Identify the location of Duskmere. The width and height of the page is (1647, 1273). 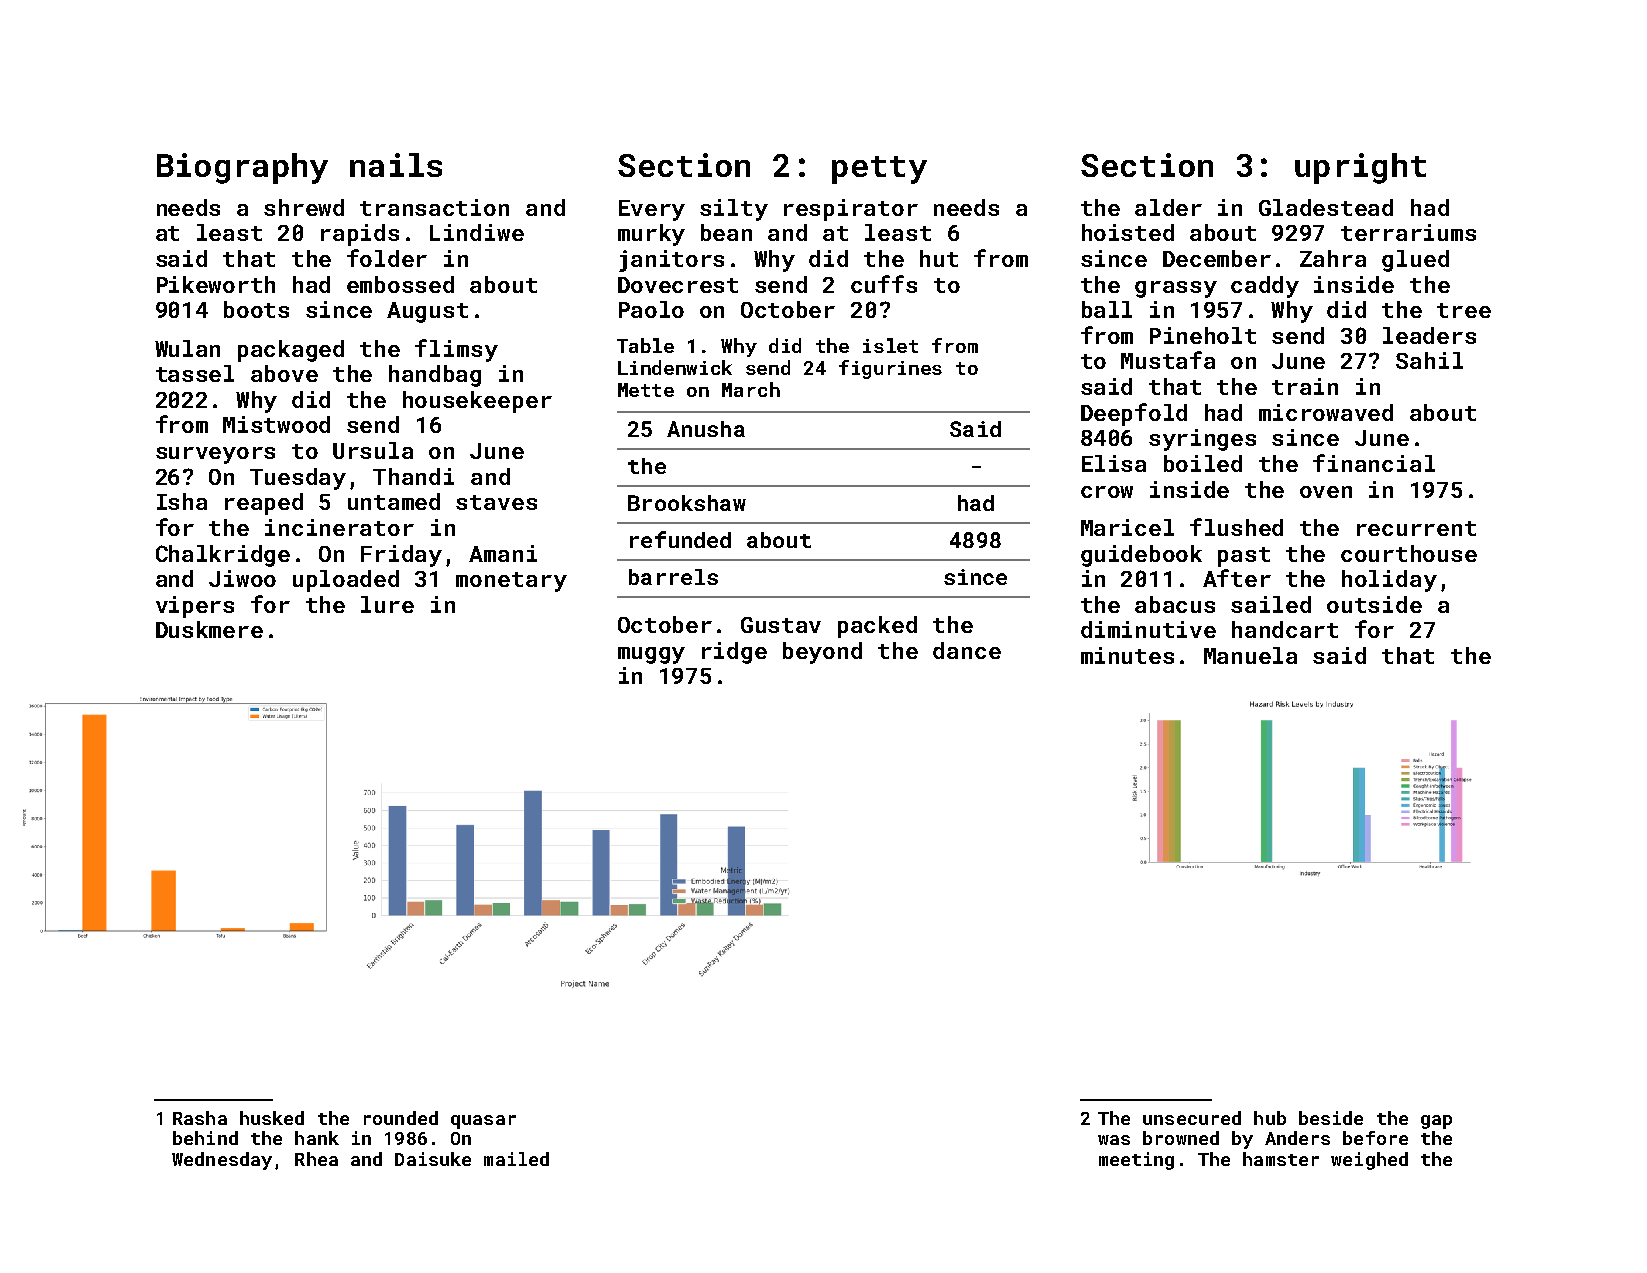
(209, 629).
